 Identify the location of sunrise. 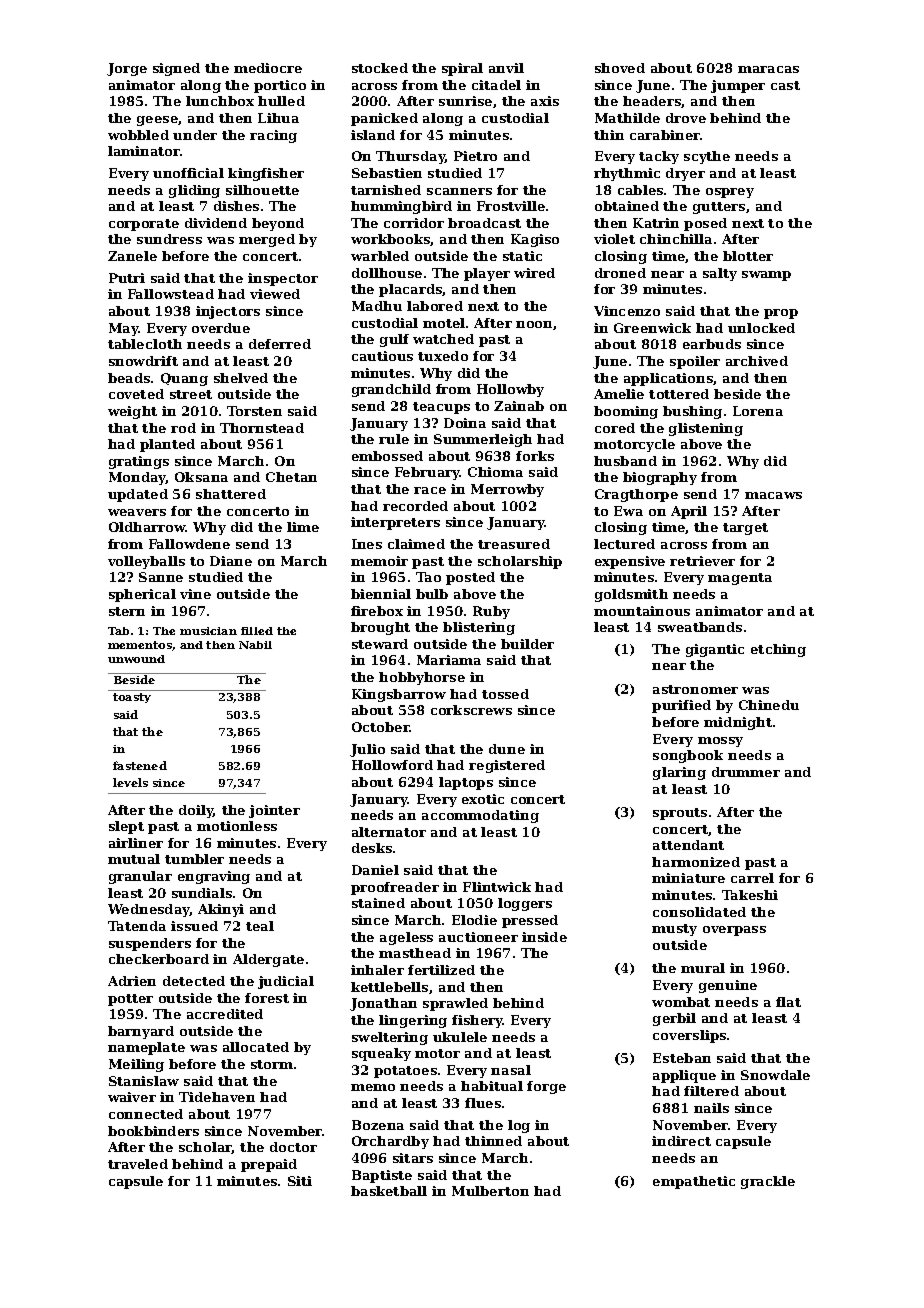
(465, 101).
